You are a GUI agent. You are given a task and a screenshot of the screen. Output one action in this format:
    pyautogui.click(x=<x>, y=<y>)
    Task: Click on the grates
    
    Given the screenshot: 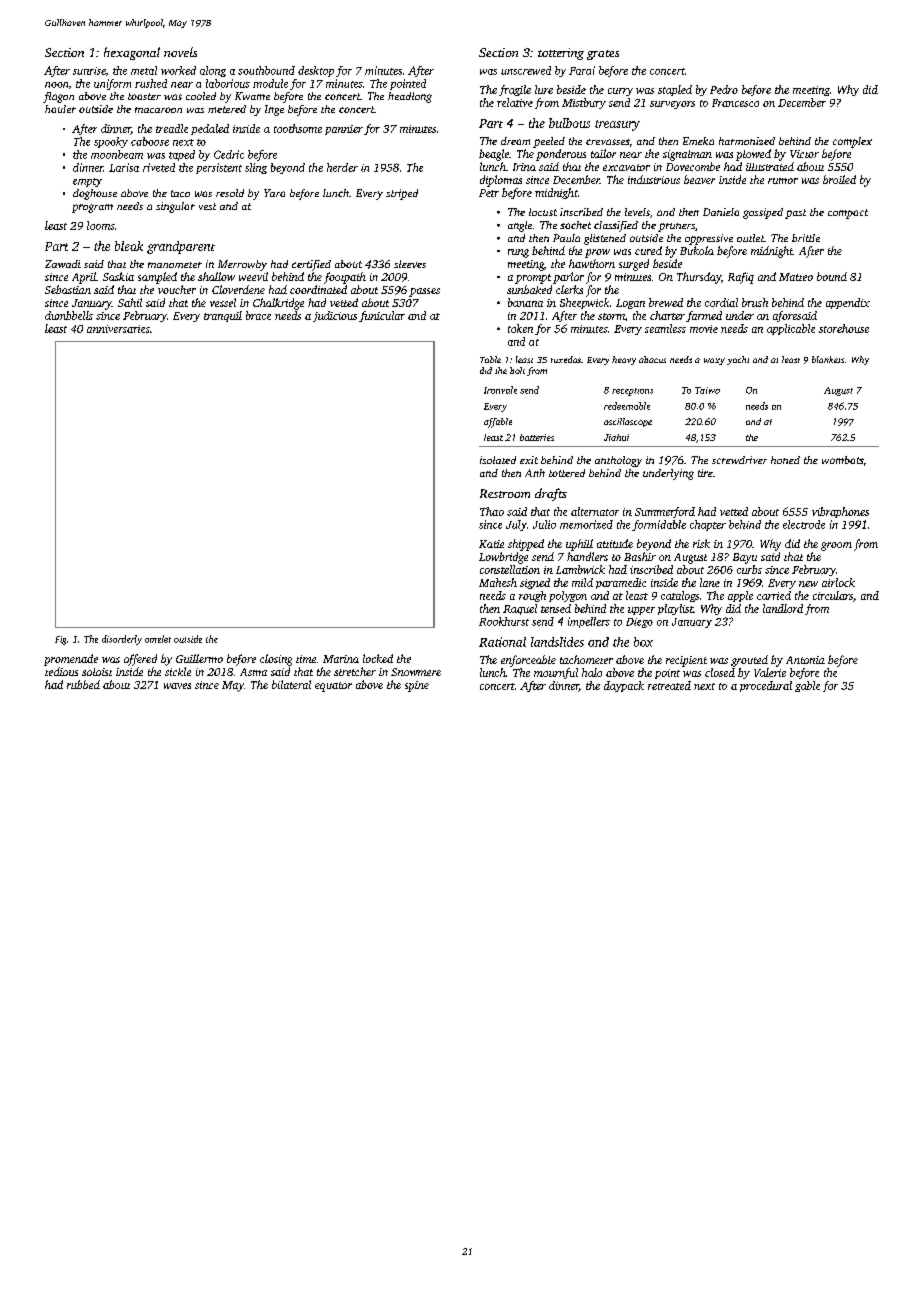 What is the action you would take?
    pyautogui.click(x=603, y=55)
